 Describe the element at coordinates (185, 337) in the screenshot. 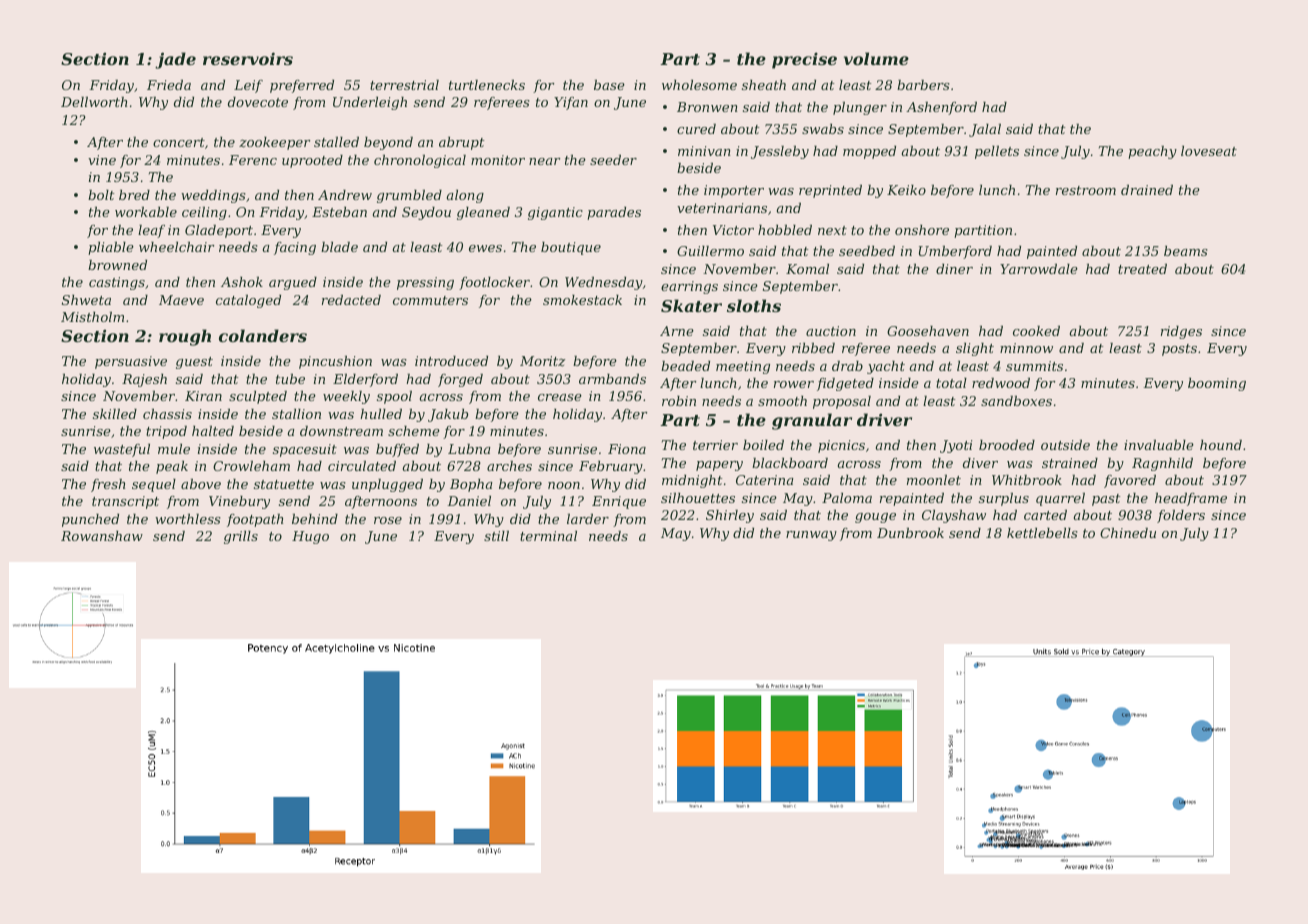

I see `rough` at that location.
